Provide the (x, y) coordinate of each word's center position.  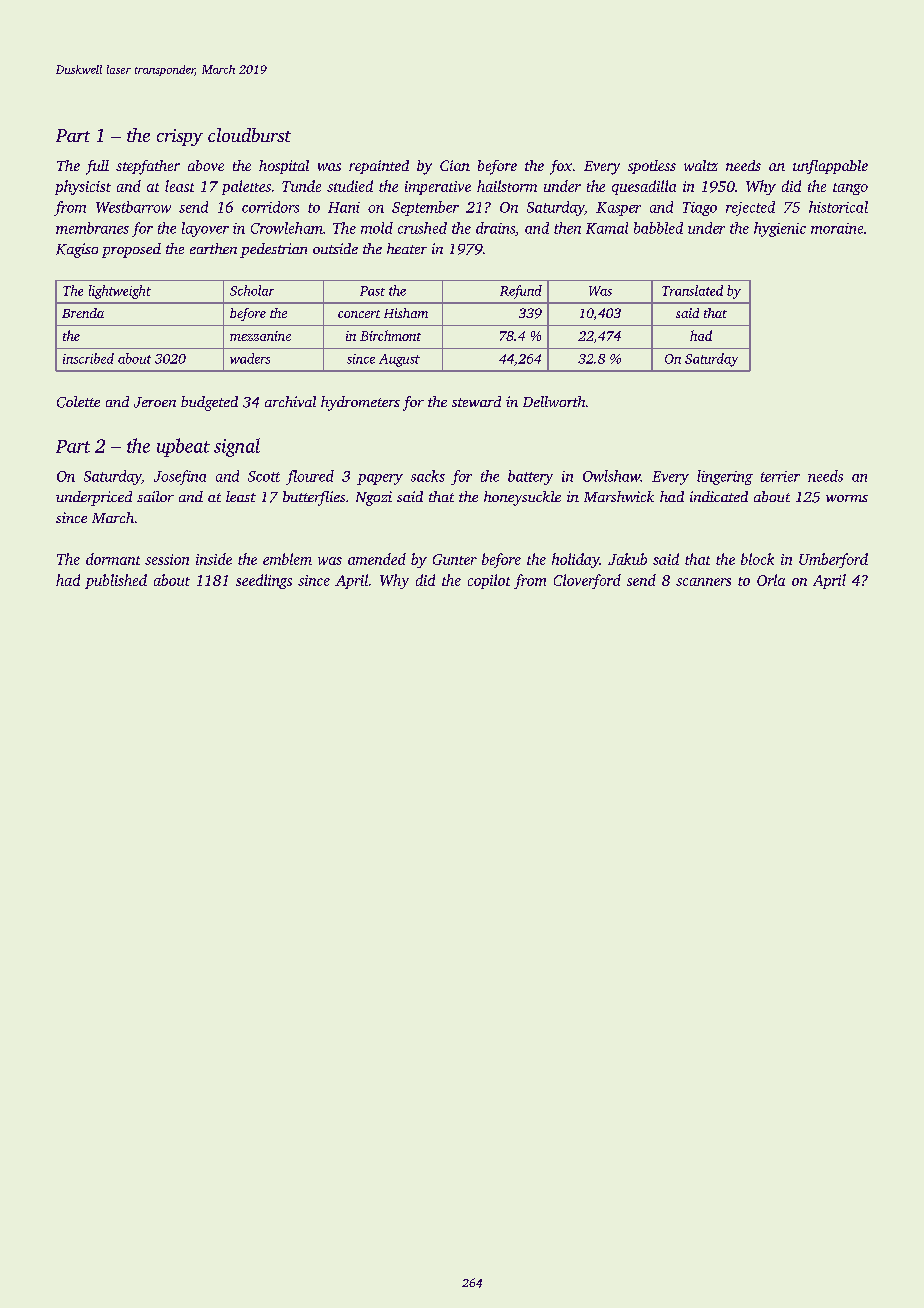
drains (495, 228)
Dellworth (554, 401)
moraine (837, 228)
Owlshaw (611, 476)
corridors (270, 207)
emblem (287, 559)
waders (250, 358)
